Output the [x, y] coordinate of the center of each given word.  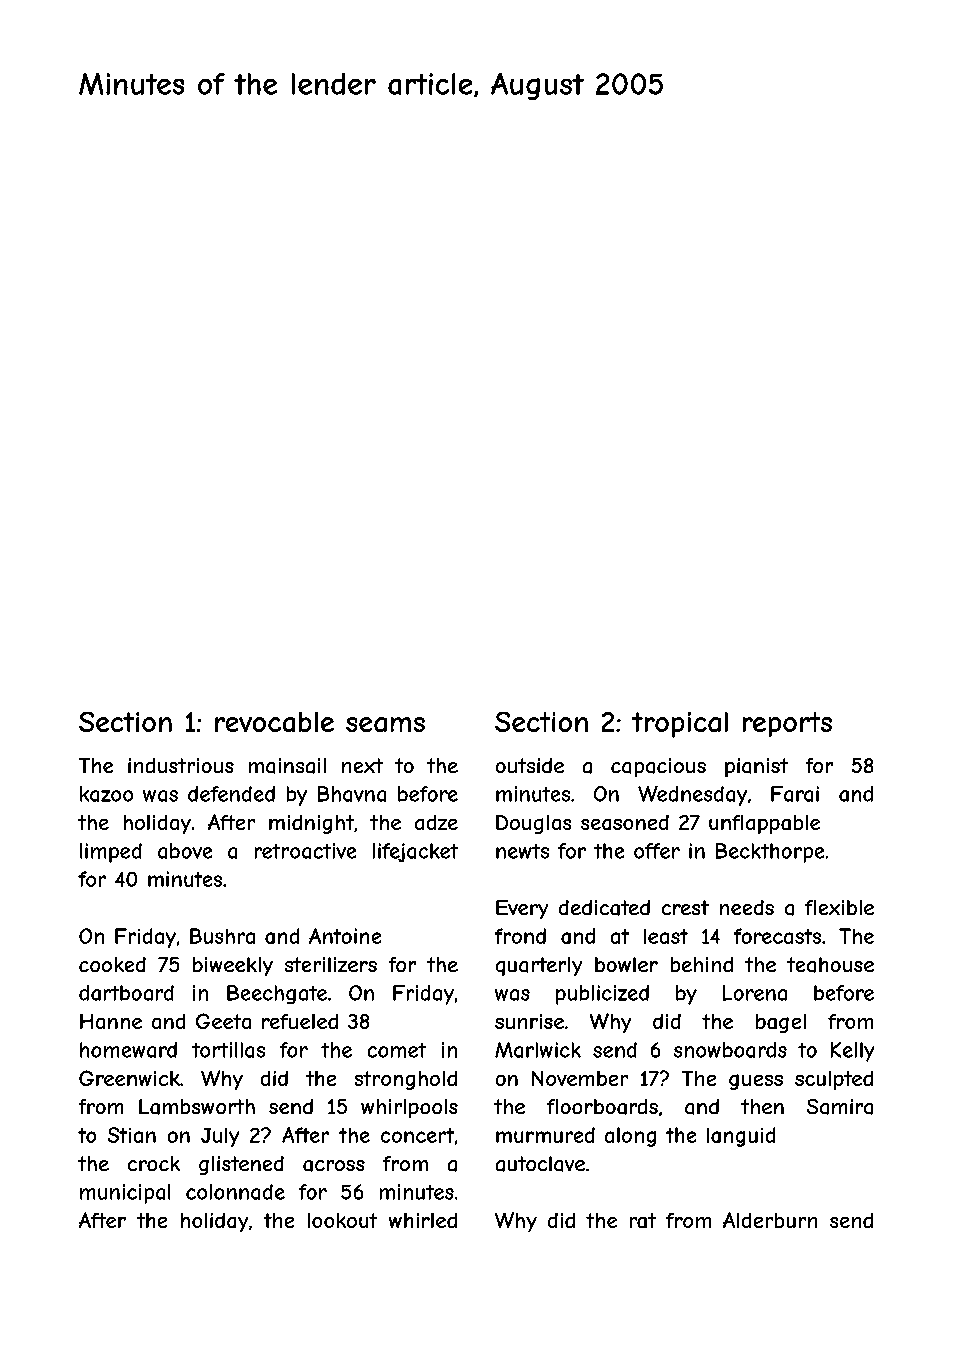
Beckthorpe [770, 853]
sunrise [529, 1021]
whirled [423, 1220]
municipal [125, 1194]
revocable [274, 722]
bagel [781, 1023]
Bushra [222, 936]
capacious [658, 767]
